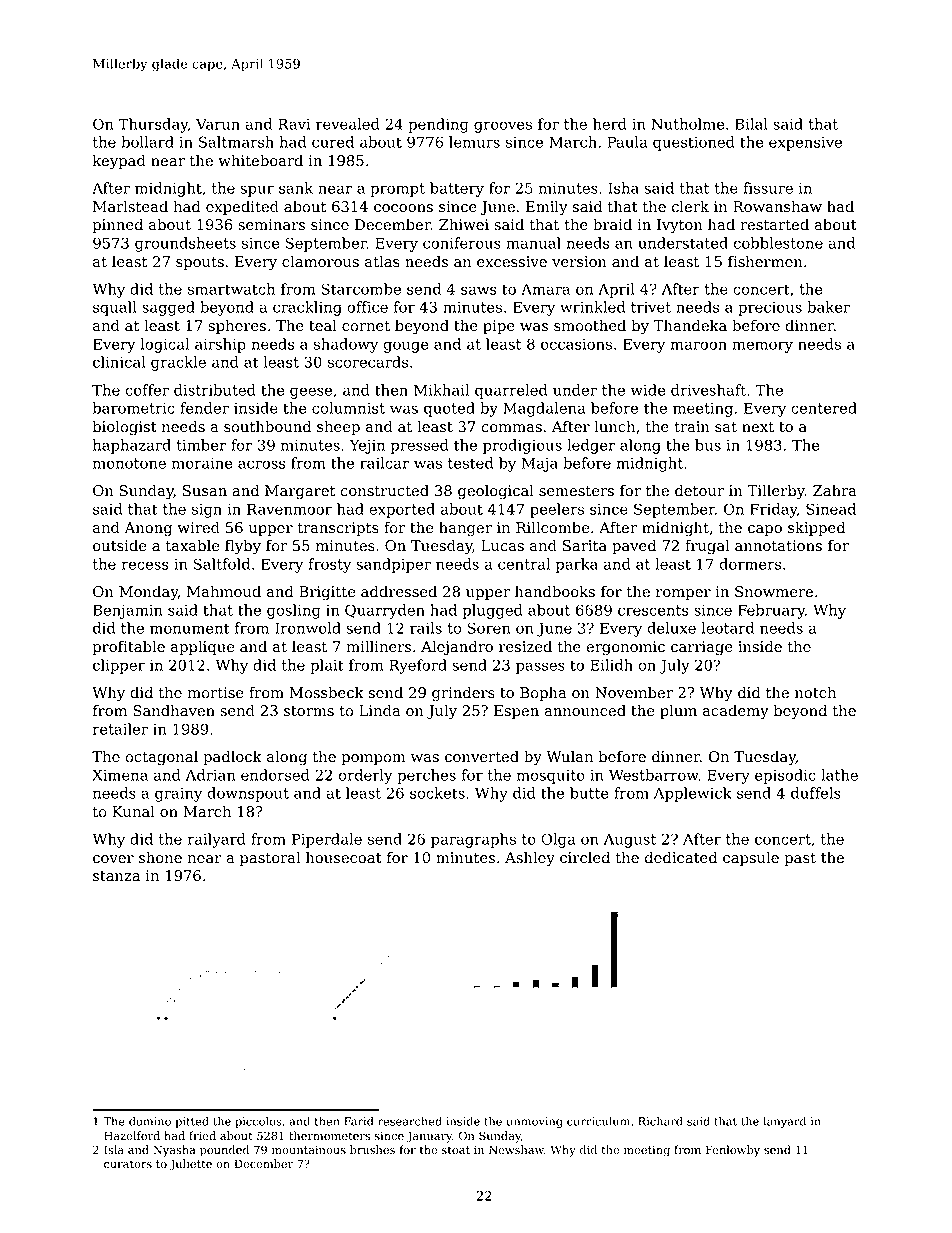  I want to click on clipper, so click(119, 666).
